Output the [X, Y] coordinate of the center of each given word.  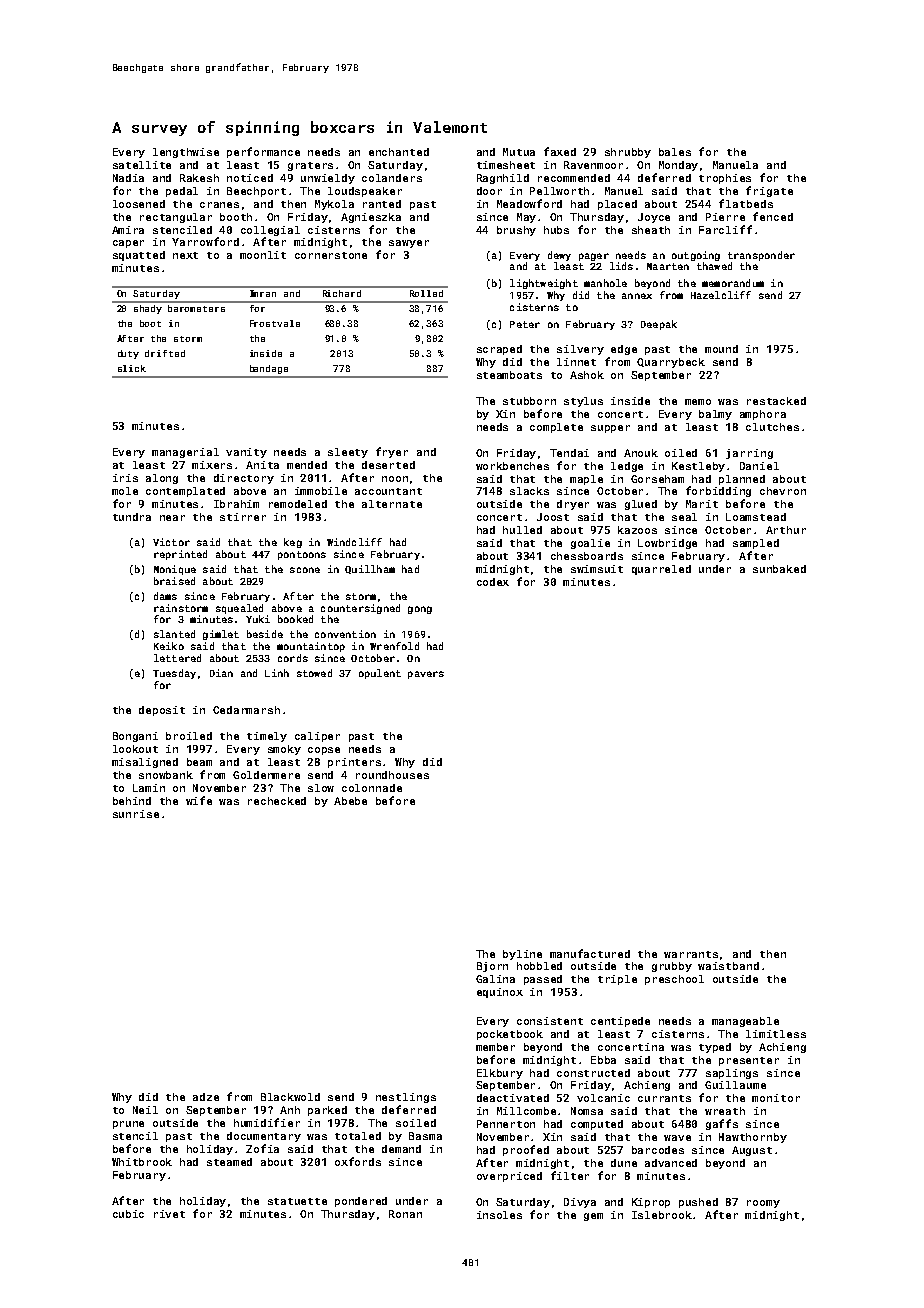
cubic [128, 1214]
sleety [348, 453]
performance [263, 152]
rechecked [277, 801]
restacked [776, 401]
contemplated [185, 492]
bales [675, 152]
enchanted [399, 152]
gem [593, 1217]
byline [522, 955]
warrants [691, 954]
